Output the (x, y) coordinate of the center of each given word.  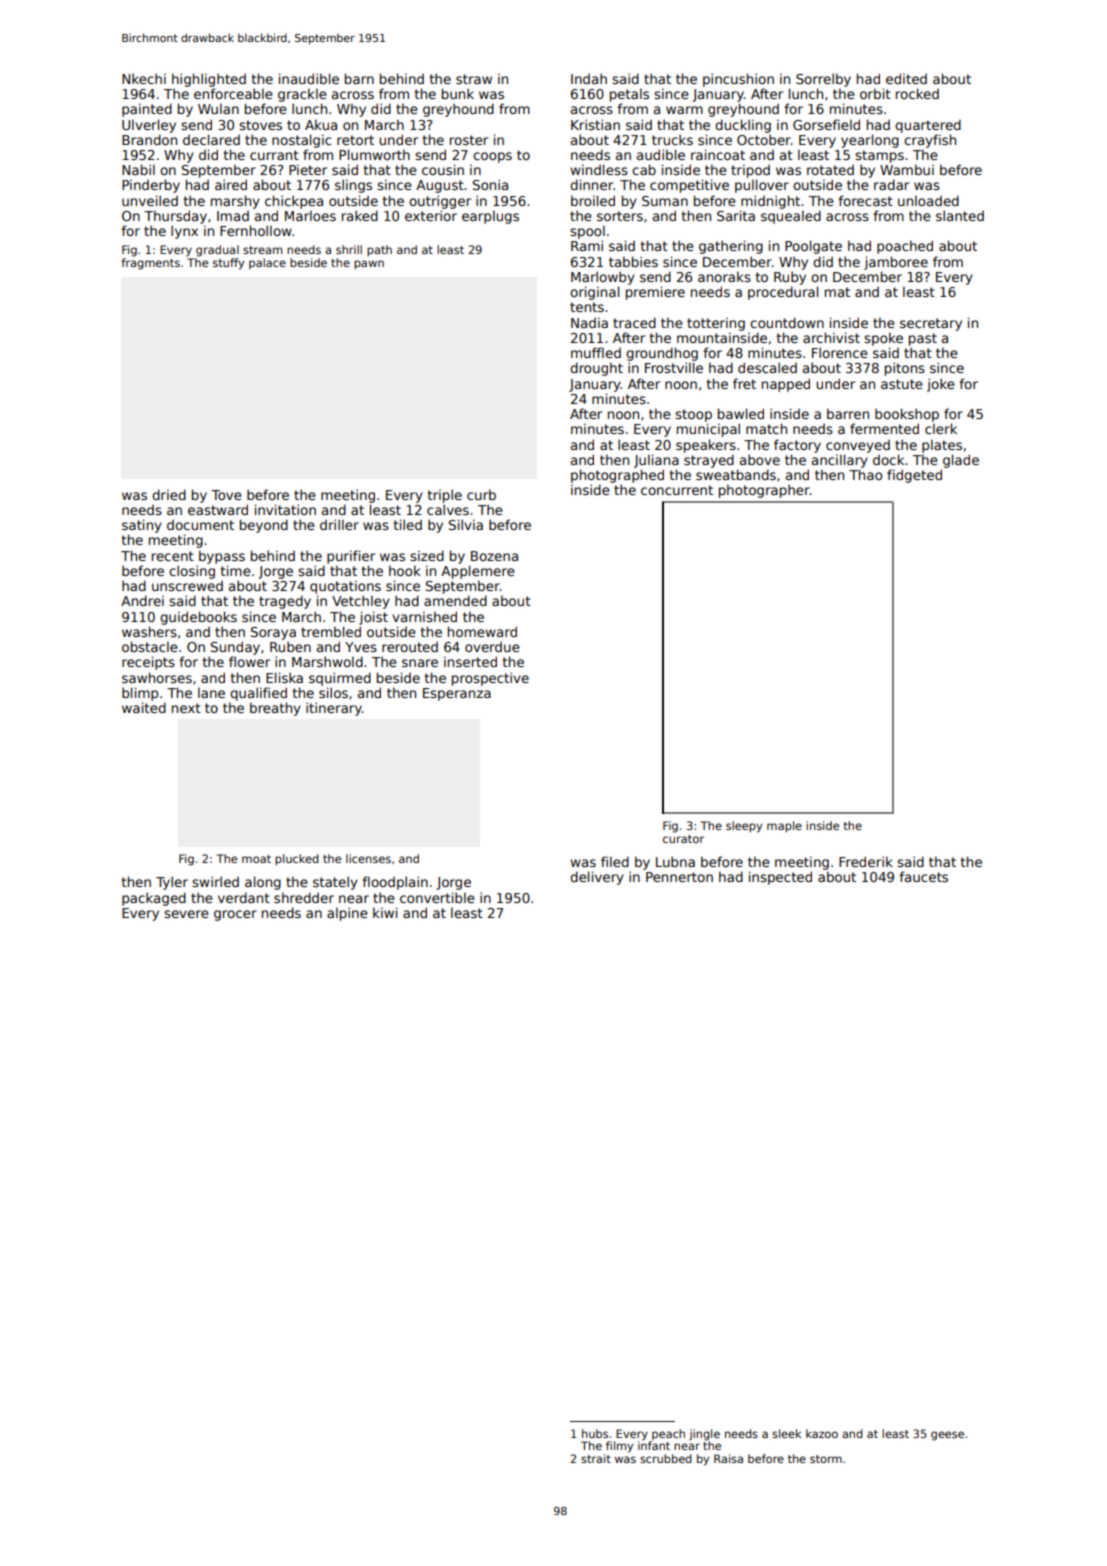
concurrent (677, 490)
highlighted (209, 80)
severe (186, 914)
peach (668, 1434)
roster (469, 140)
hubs (595, 1433)
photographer (764, 491)
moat (256, 859)
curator (683, 839)
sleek (786, 1433)
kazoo (822, 1433)
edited (906, 78)
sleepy (744, 827)
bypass (222, 557)
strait (596, 1458)
